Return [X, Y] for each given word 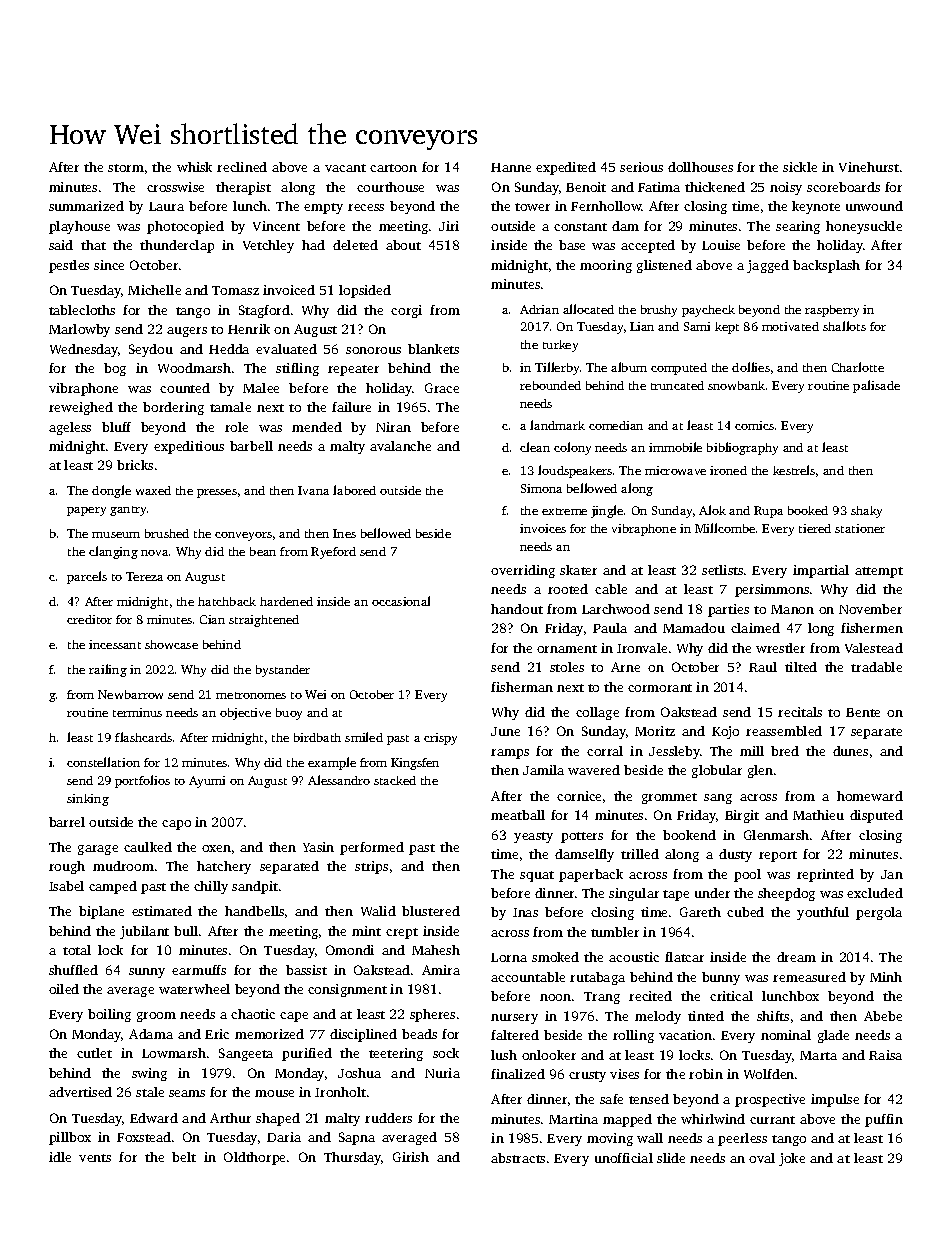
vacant [345, 168]
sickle [800, 167]
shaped [278, 1119]
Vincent [276, 226]
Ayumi [207, 782]
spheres [432, 1015]
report [778, 856]
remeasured [809, 977]
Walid [378, 911]
